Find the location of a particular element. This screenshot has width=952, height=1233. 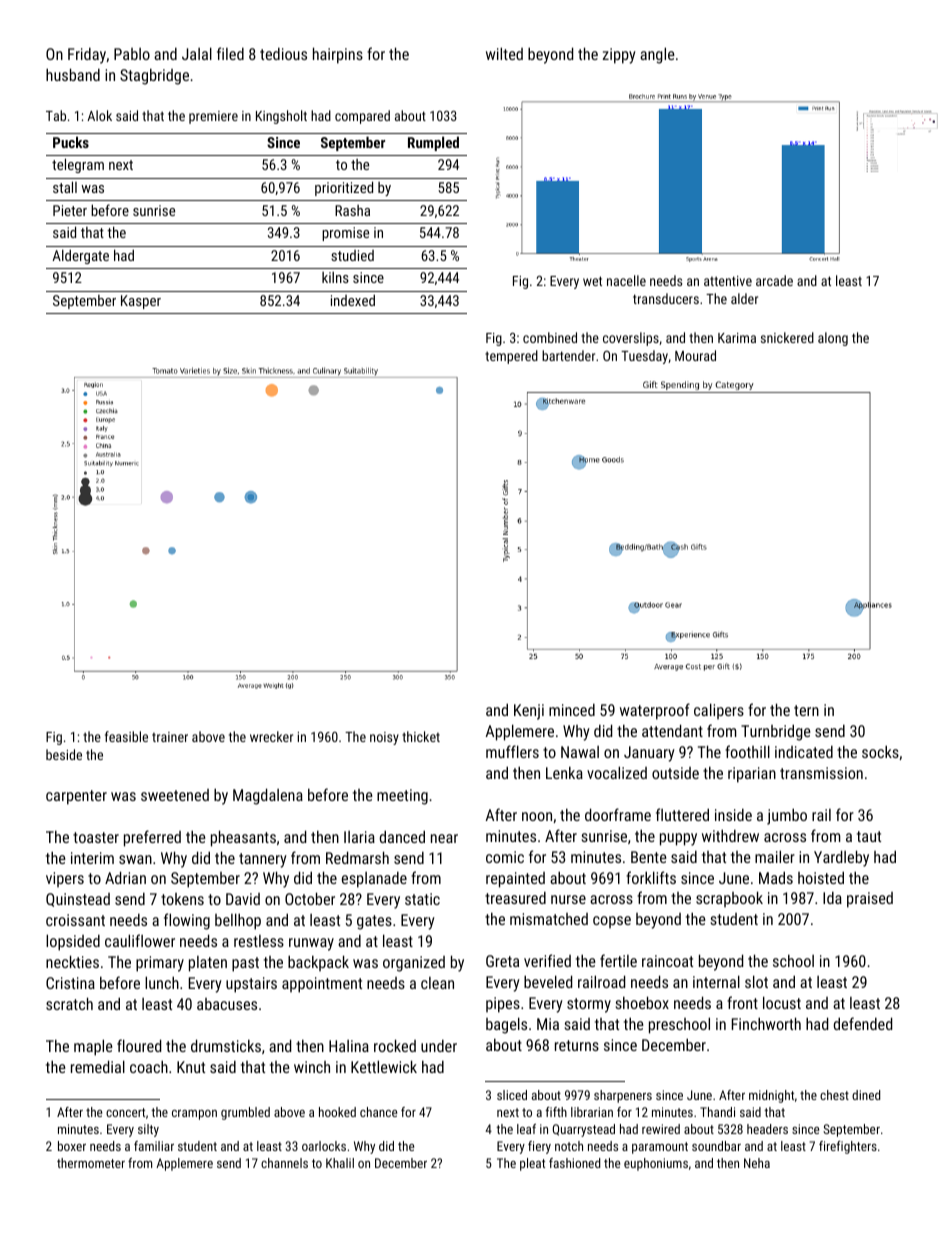

Kenji is located at coordinates (529, 712).
